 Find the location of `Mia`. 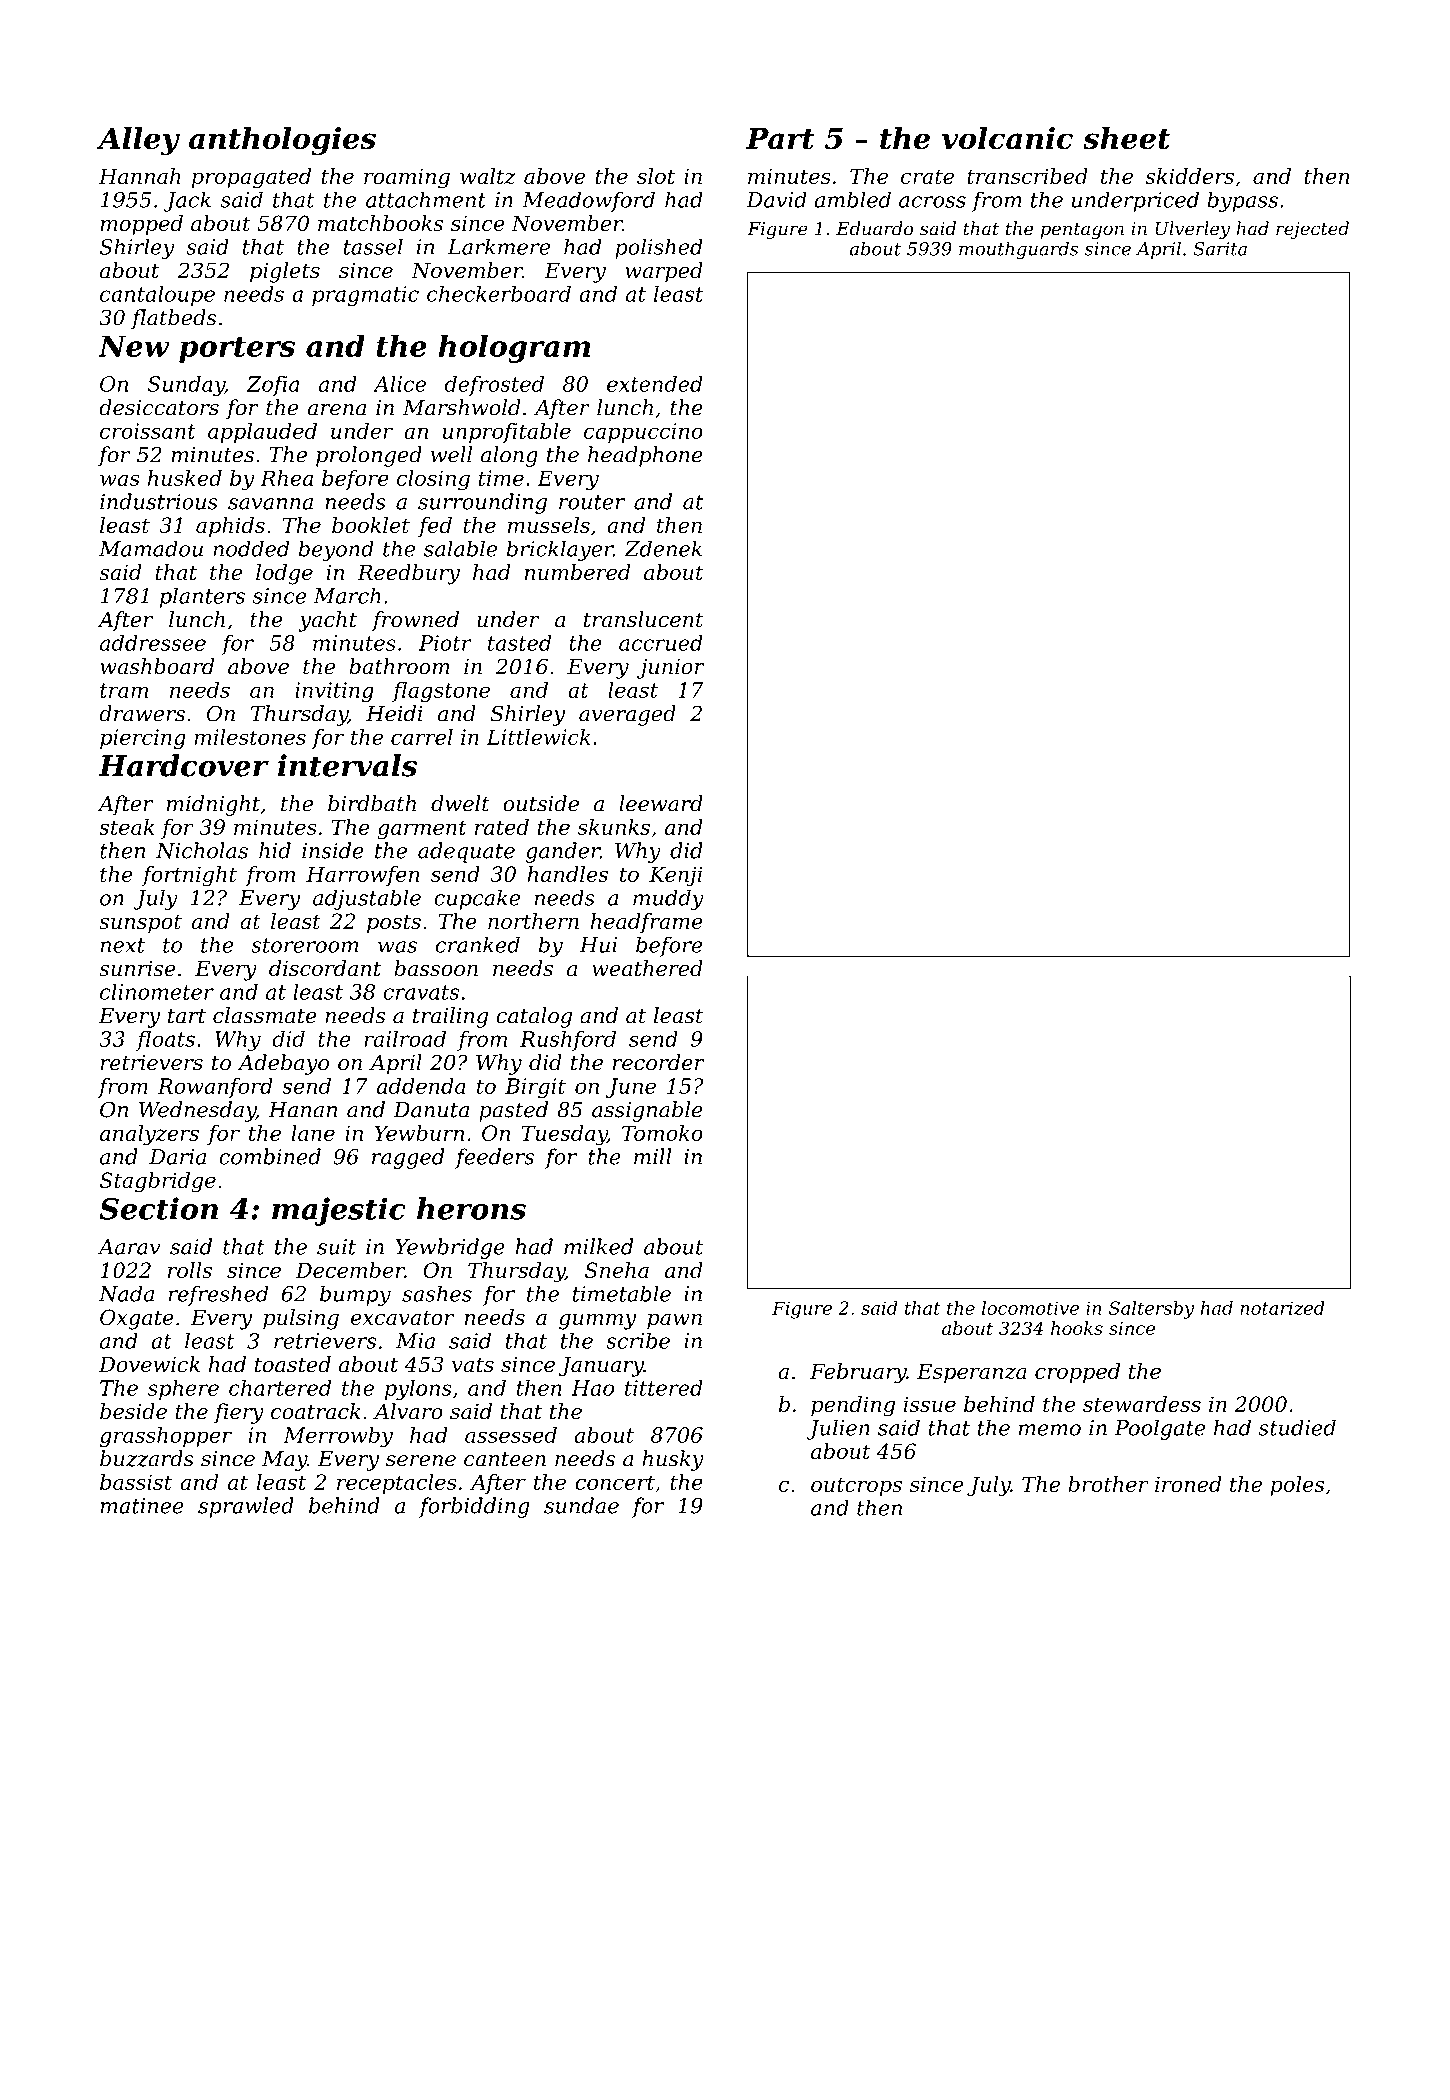

Mia is located at coordinates (415, 1341).
